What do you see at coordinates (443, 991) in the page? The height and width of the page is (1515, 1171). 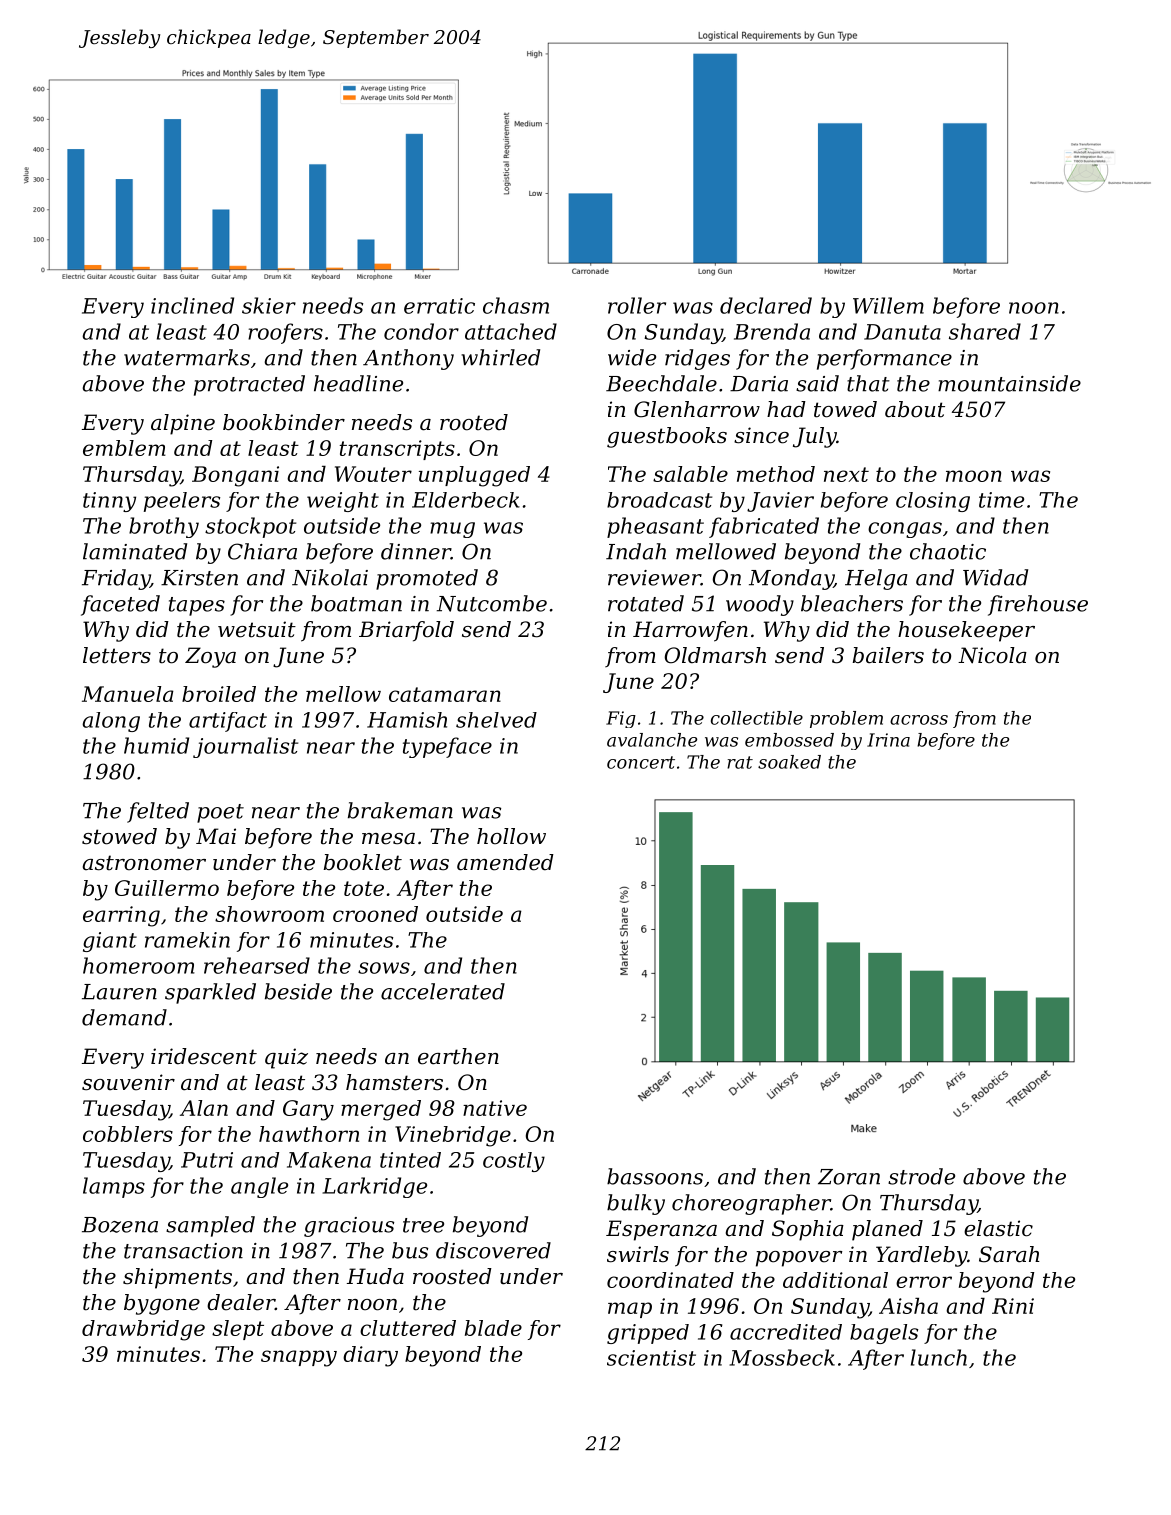 I see `accelerated` at bounding box center [443, 991].
